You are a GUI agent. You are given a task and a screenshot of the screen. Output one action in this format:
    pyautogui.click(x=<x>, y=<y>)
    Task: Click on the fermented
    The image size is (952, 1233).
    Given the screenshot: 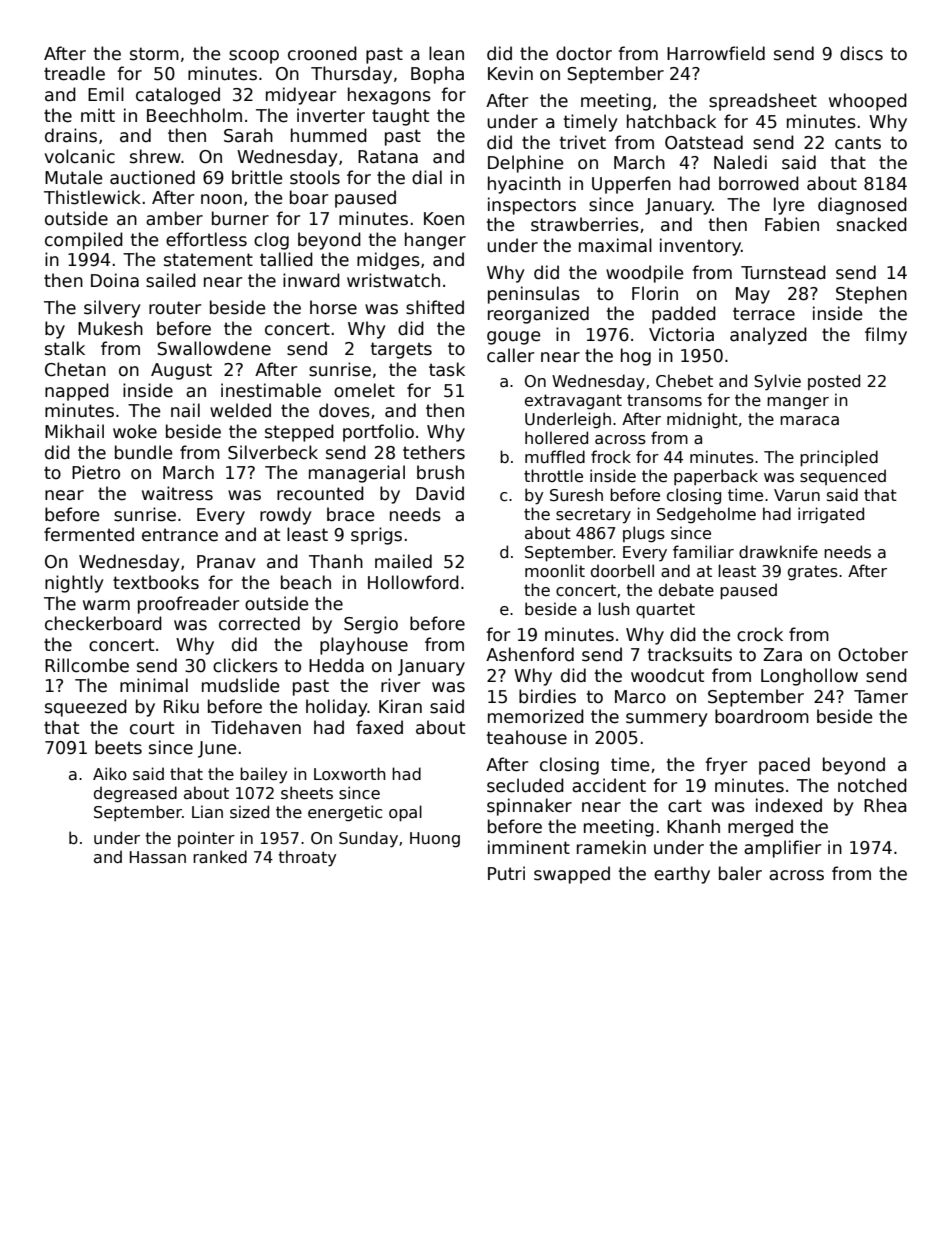 What is the action you would take?
    pyautogui.click(x=89, y=534)
